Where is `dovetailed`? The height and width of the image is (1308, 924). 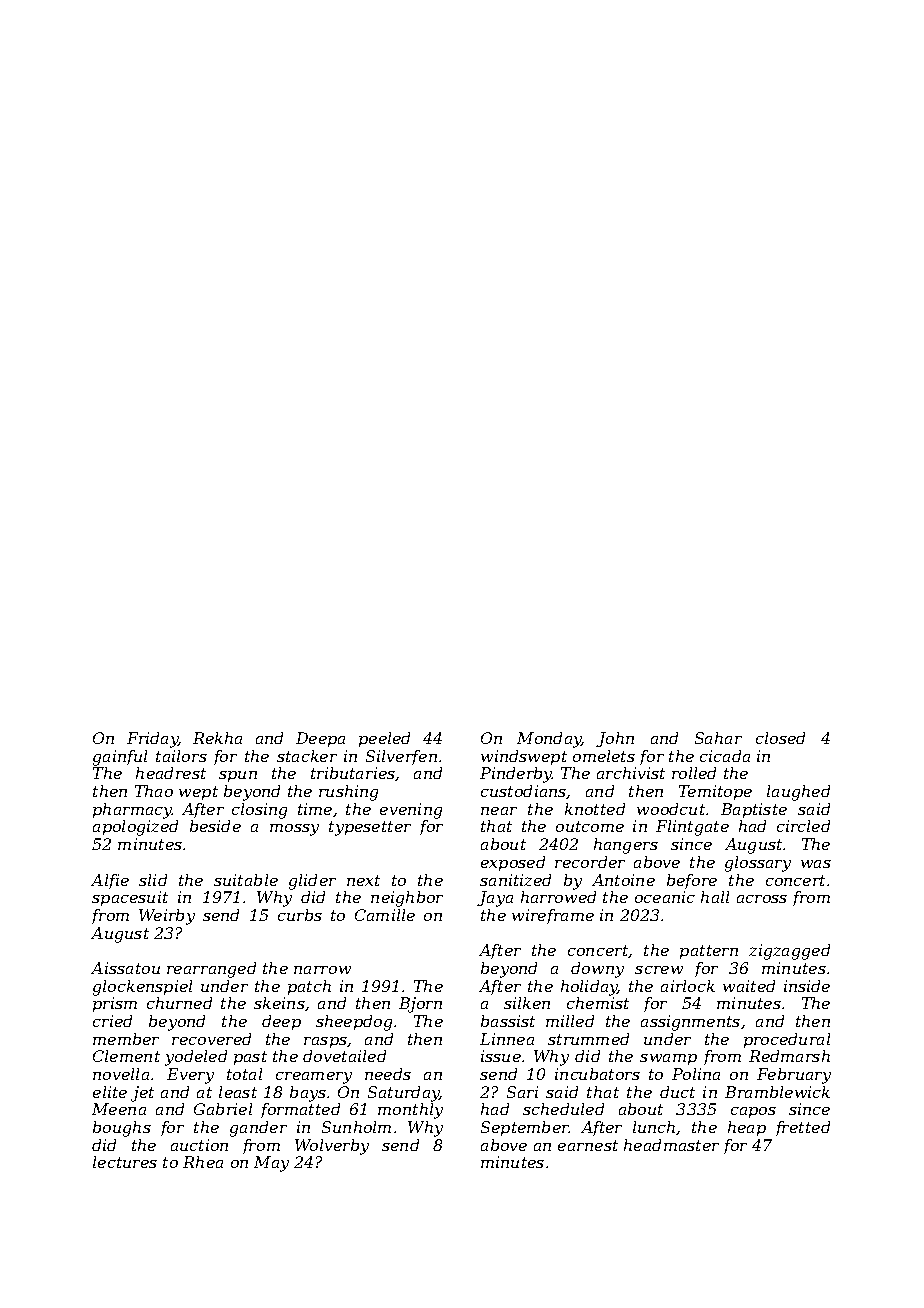
dovetailed is located at coordinates (344, 1056).
